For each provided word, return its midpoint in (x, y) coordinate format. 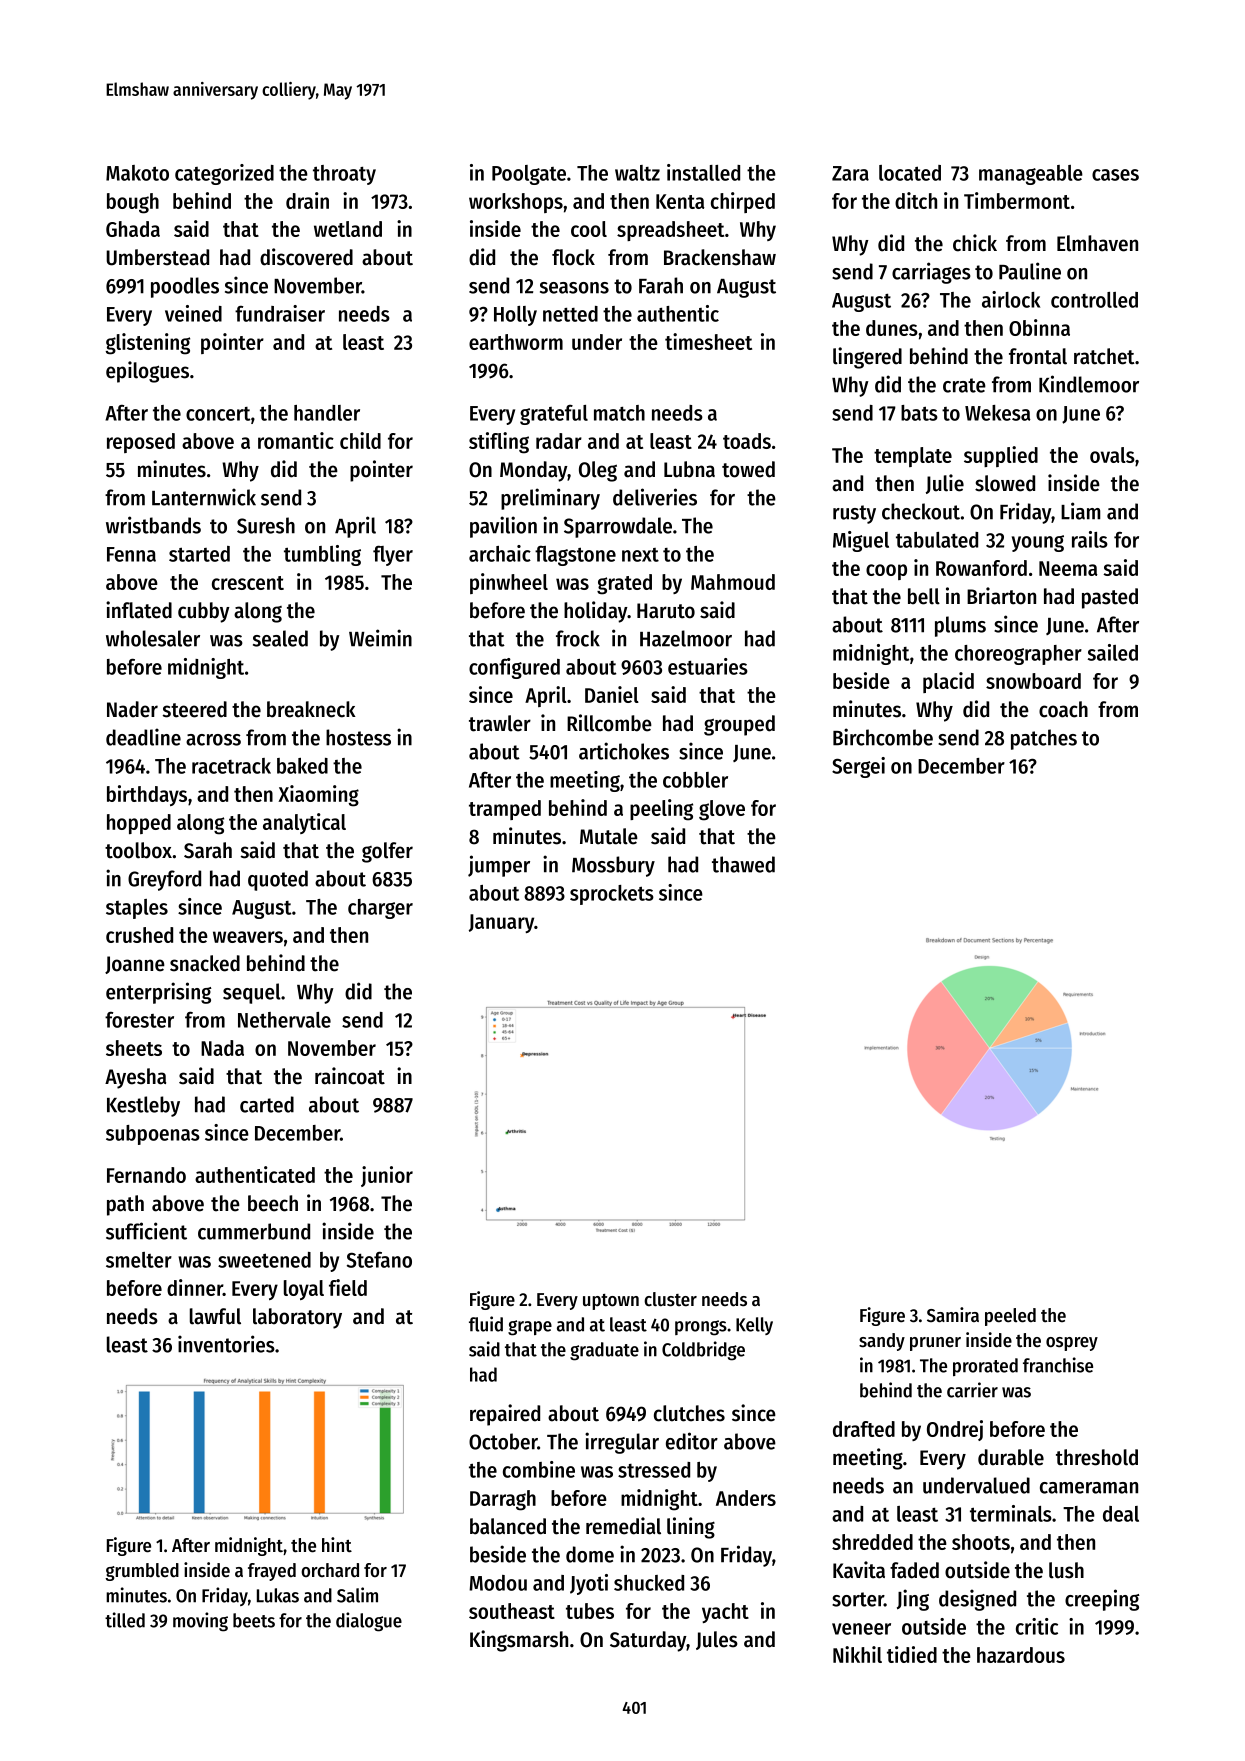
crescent (248, 583)
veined (193, 313)
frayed (272, 1572)
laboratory (297, 1318)
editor (692, 1441)
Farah (661, 285)
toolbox (138, 850)
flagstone (575, 556)
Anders (746, 1498)
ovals (1112, 455)
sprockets (612, 895)
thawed (743, 864)
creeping (1102, 1600)
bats (919, 413)
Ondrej (955, 1430)
